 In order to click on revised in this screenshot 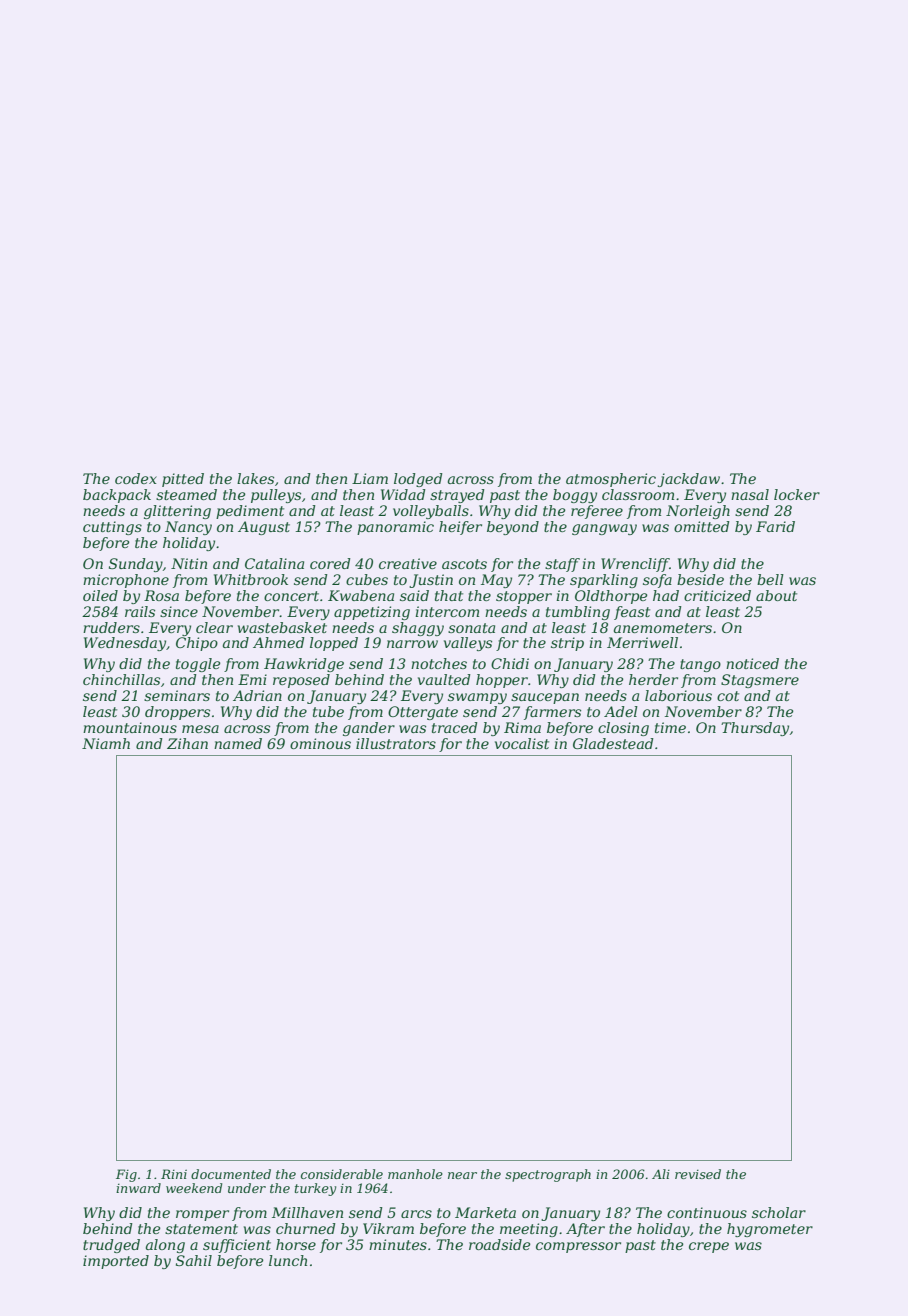, I will do `click(698, 1174)`.
